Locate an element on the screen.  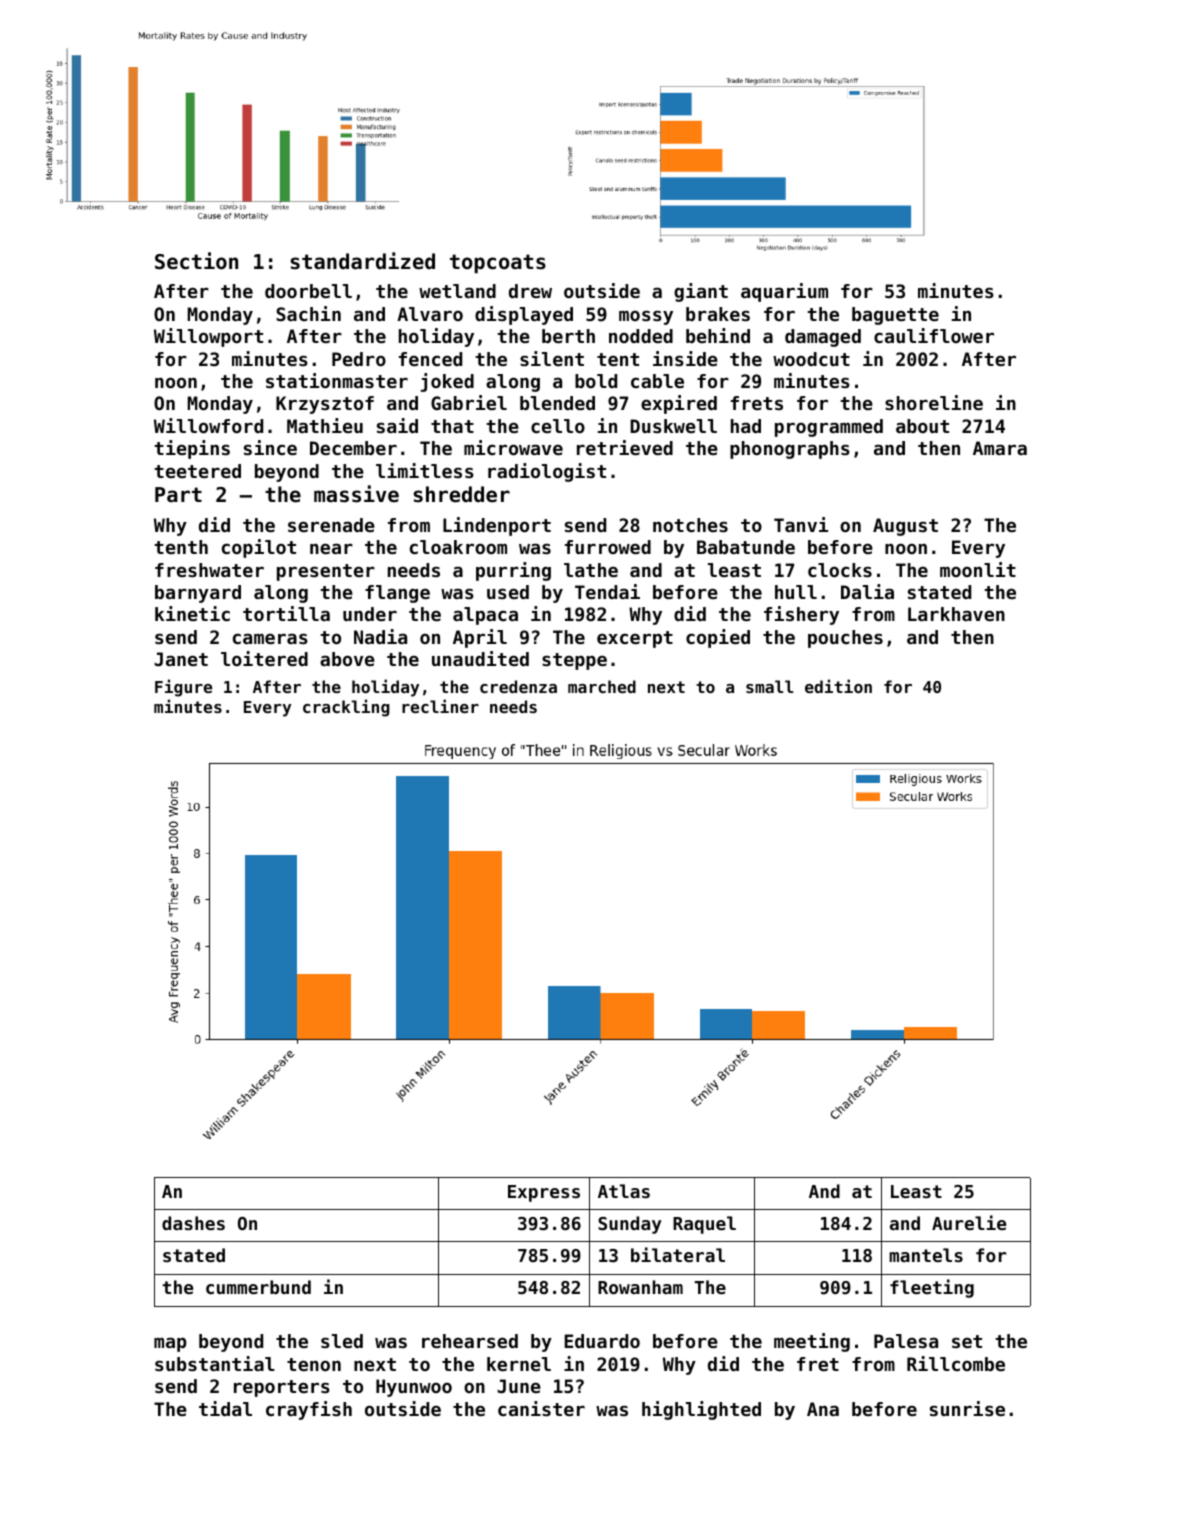
Atlas is located at coordinates (624, 1191).
